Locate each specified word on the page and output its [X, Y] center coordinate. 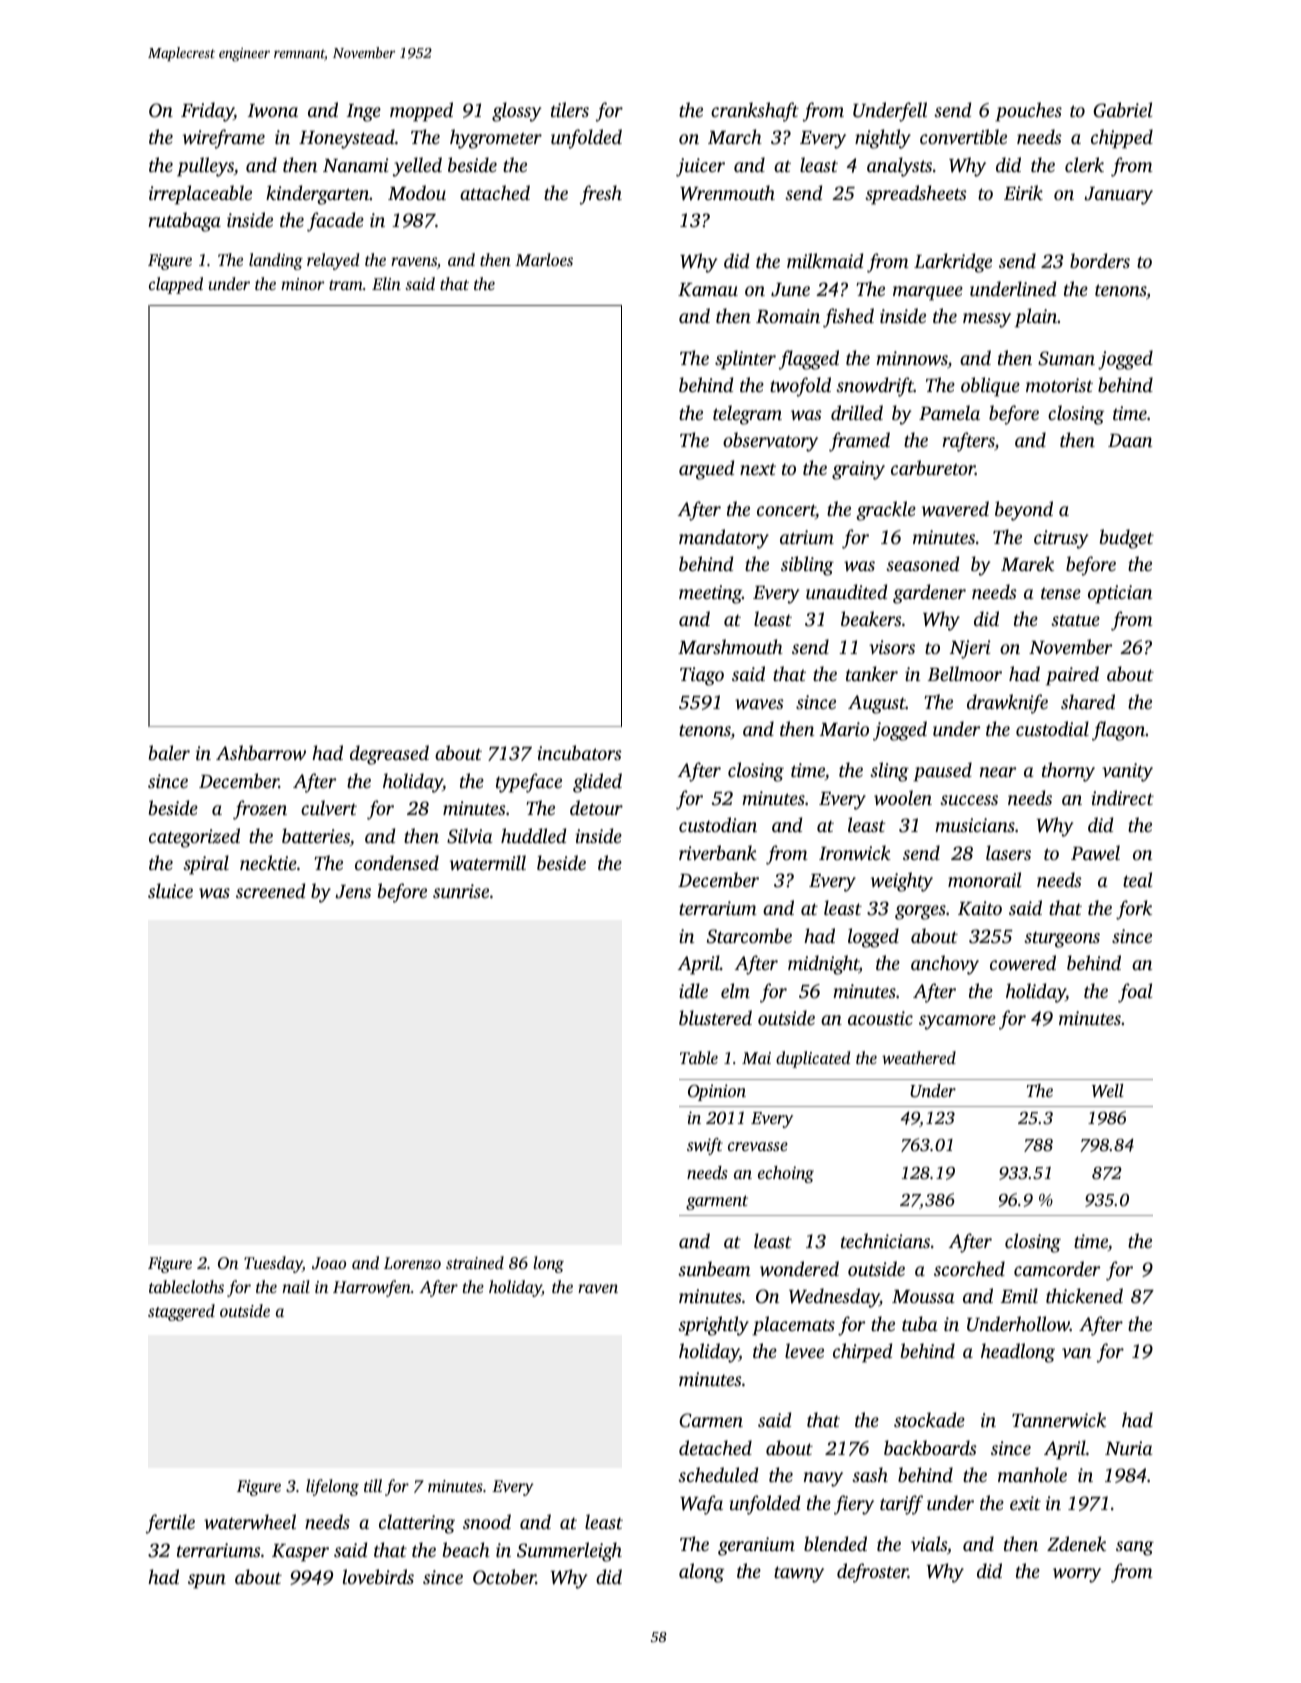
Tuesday [273, 1264]
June [790, 290]
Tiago [702, 676]
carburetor [933, 467]
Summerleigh [569, 1552]
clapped [176, 285]
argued [706, 470]
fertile [170, 1524]
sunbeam [714, 1268]
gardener [929, 594]
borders [1100, 260]
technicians [885, 1240]
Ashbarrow [261, 752]
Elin [386, 283]
